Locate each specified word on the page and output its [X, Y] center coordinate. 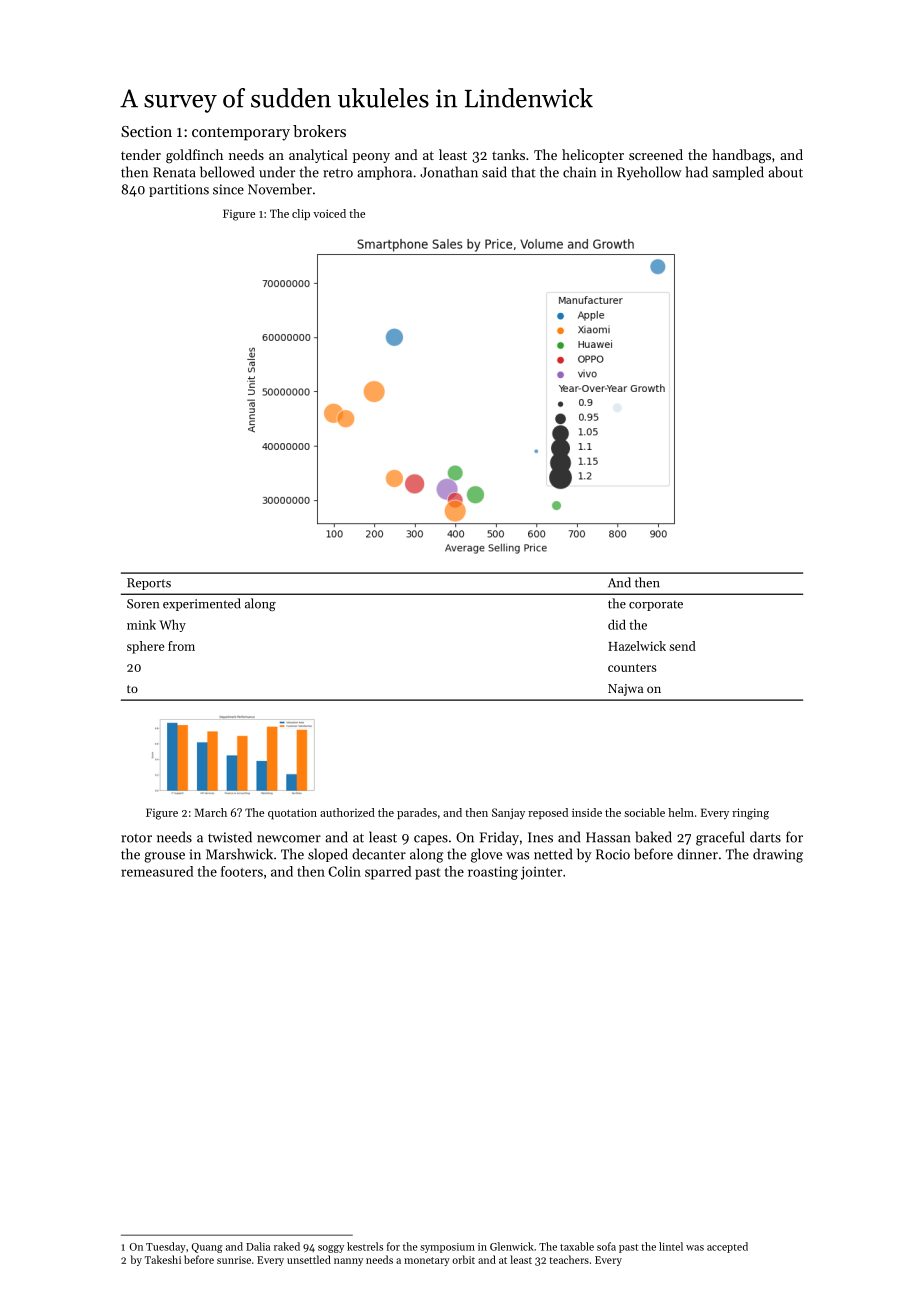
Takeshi [163, 1259]
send [682, 646]
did [617, 624]
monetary [427, 1261]
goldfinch [194, 156]
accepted [727, 1247]
